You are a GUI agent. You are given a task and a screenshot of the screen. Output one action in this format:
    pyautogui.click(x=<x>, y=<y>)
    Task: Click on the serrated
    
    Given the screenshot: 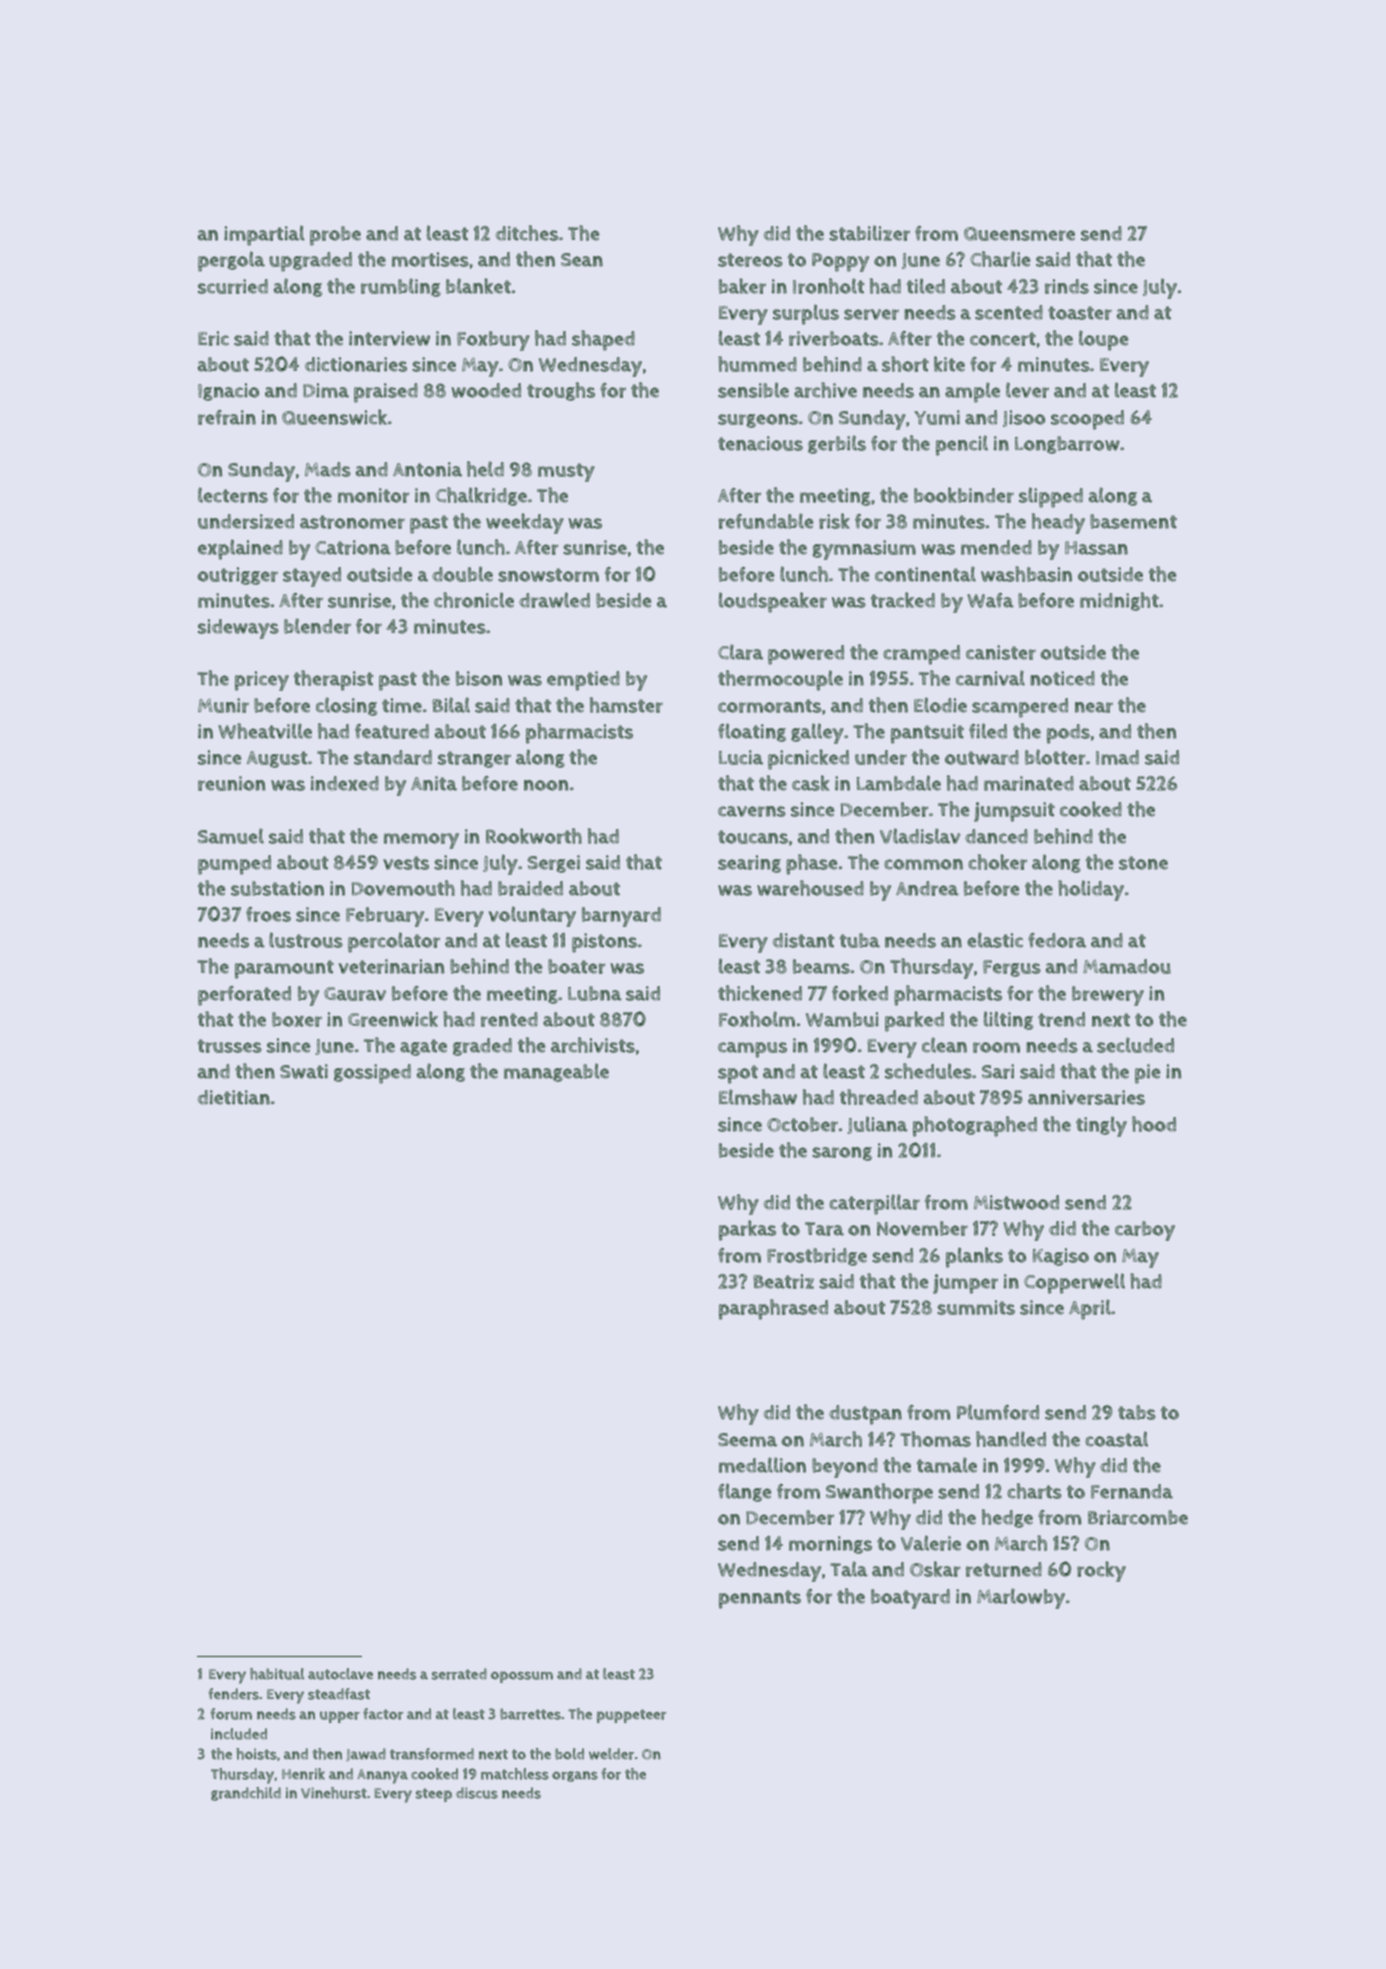 What is the action you would take?
    pyautogui.click(x=459, y=1674)
